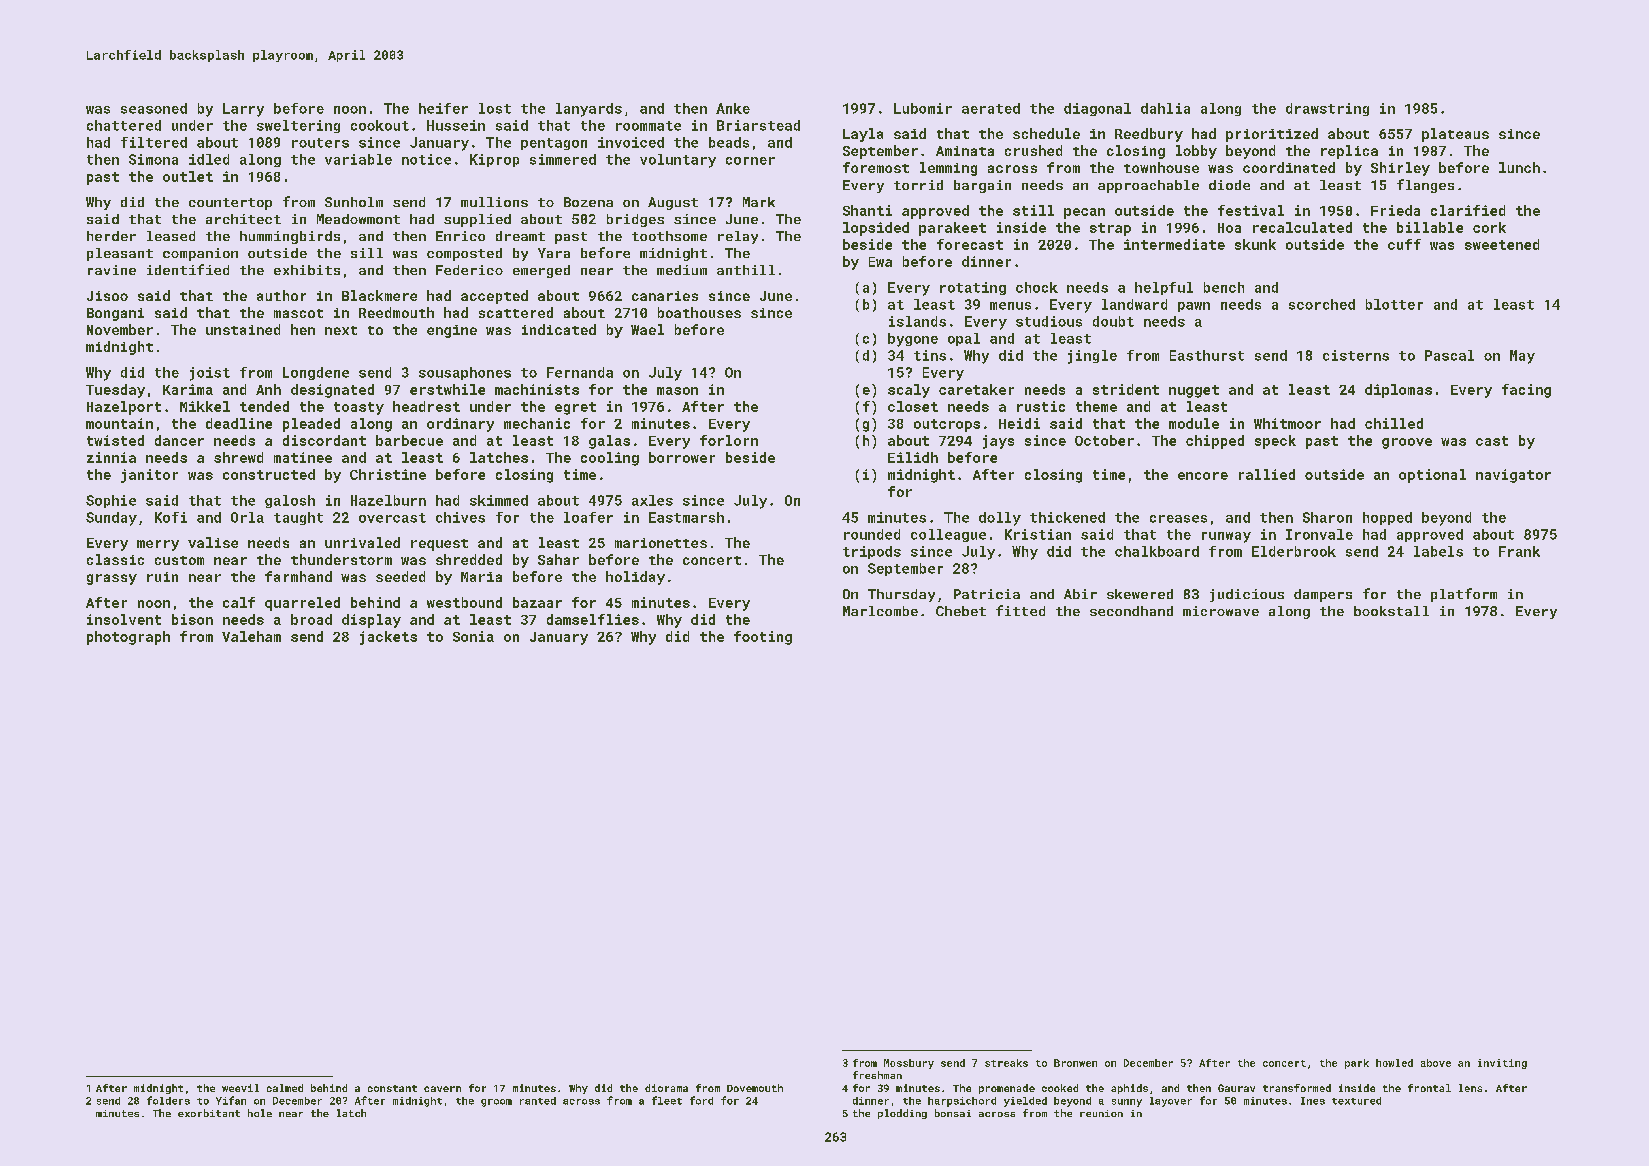  Describe the element at coordinates (701, 1100) in the screenshot. I see `ford` at that location.
